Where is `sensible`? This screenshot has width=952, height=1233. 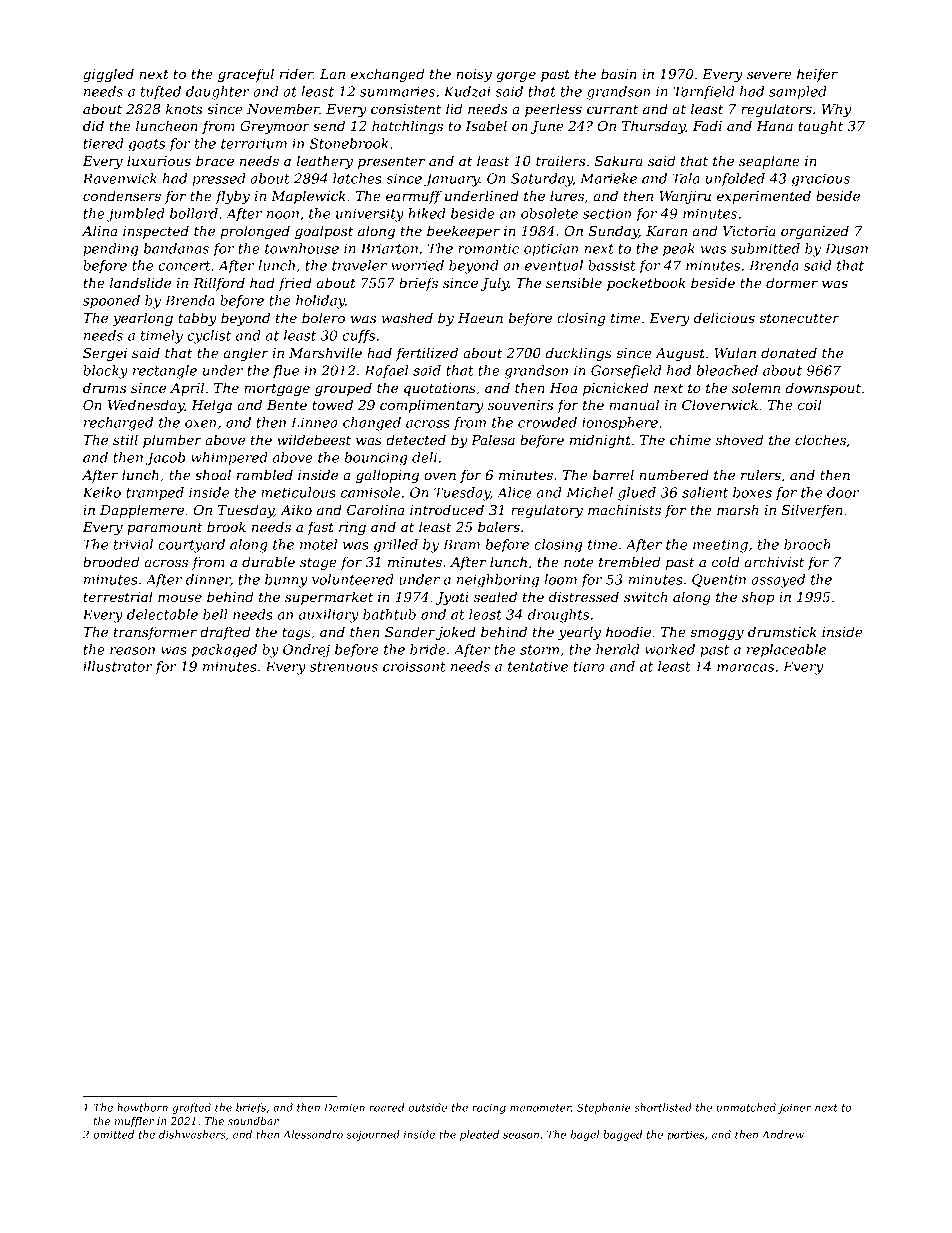 sensible is located at coordinates (574, 282).
